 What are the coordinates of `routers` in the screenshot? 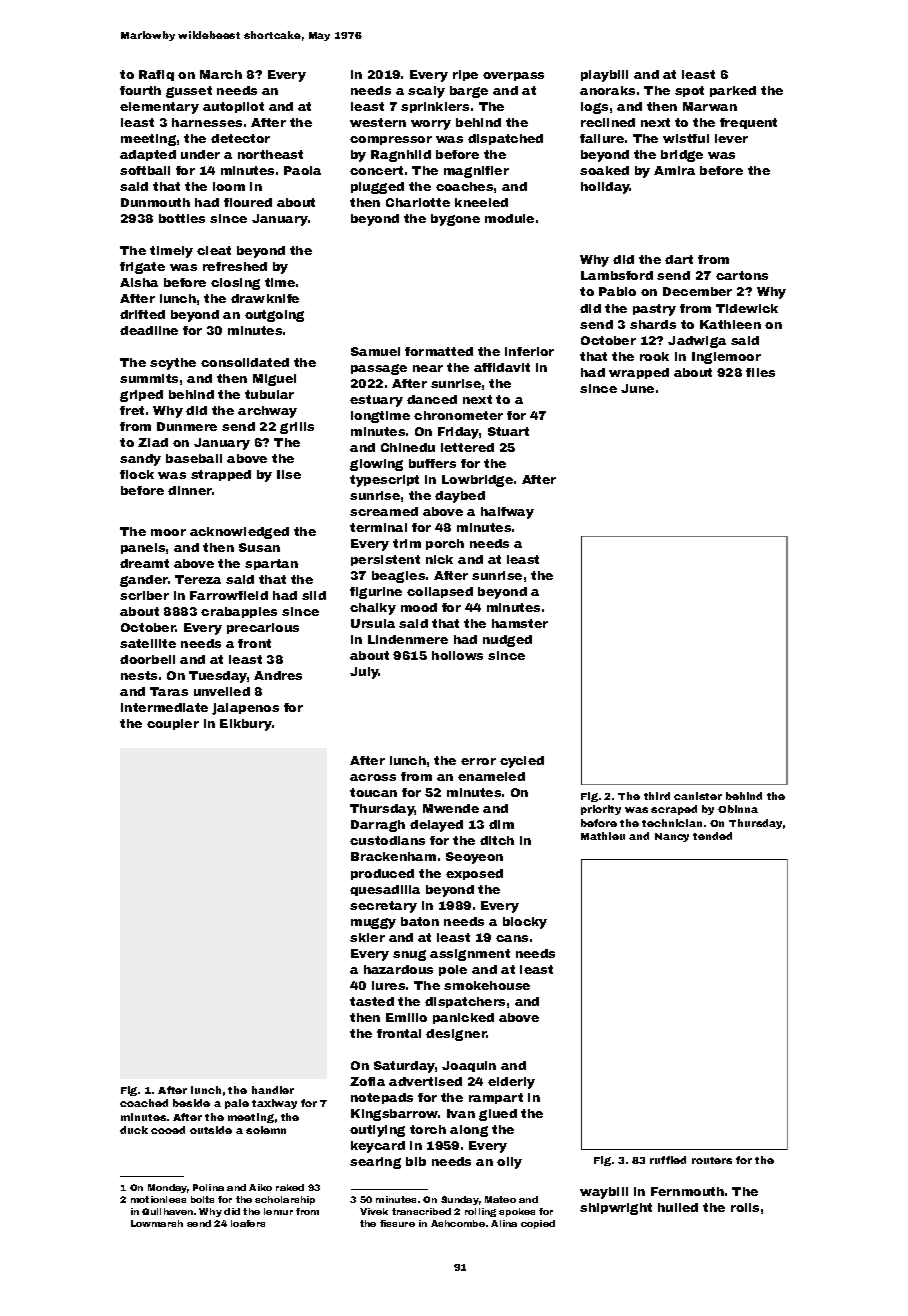 It's located at (712, 1160).
